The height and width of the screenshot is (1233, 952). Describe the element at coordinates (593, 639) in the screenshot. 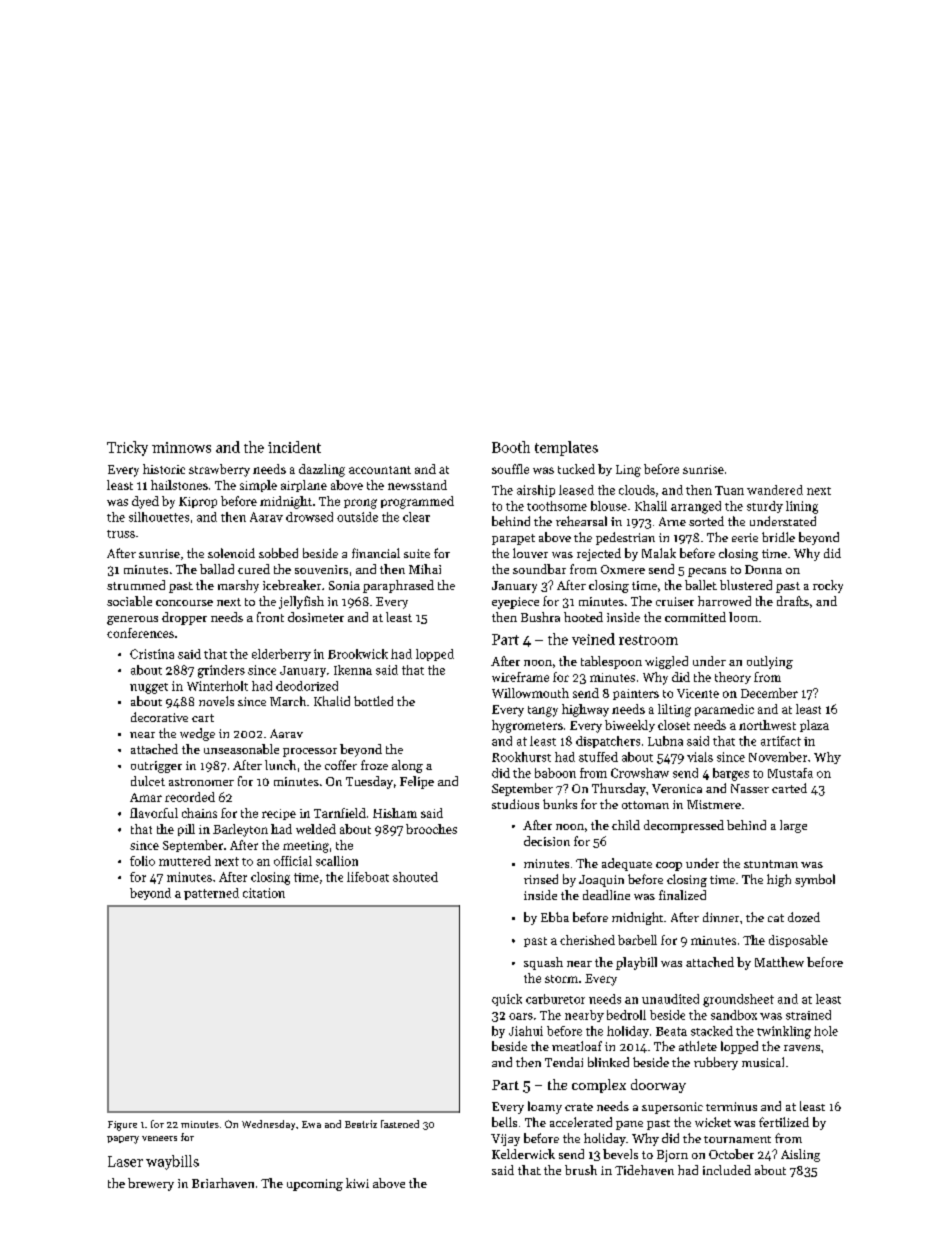

I see `veined` at that location.
